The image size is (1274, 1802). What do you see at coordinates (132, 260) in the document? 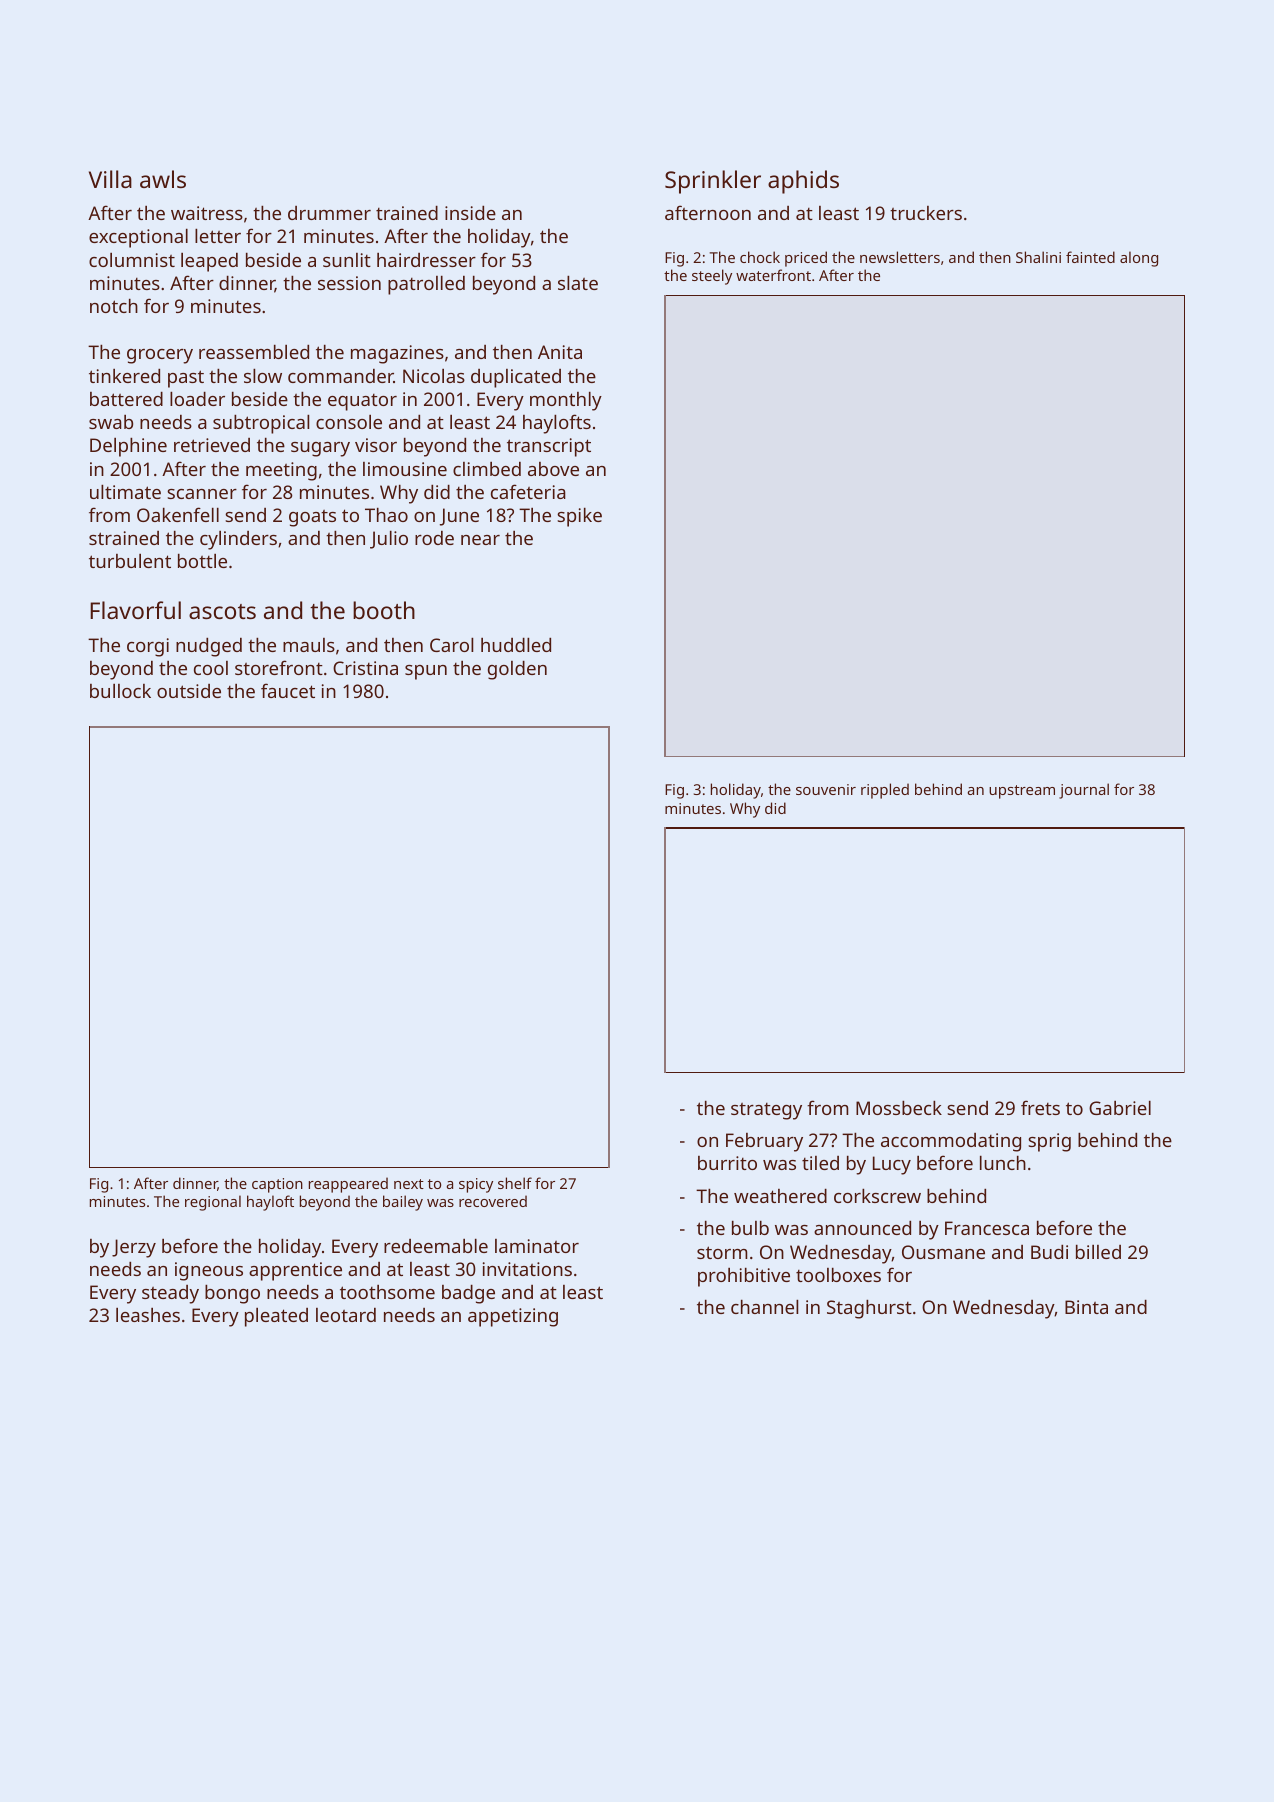
I see `columnist` at bounding box center [132, 260].
